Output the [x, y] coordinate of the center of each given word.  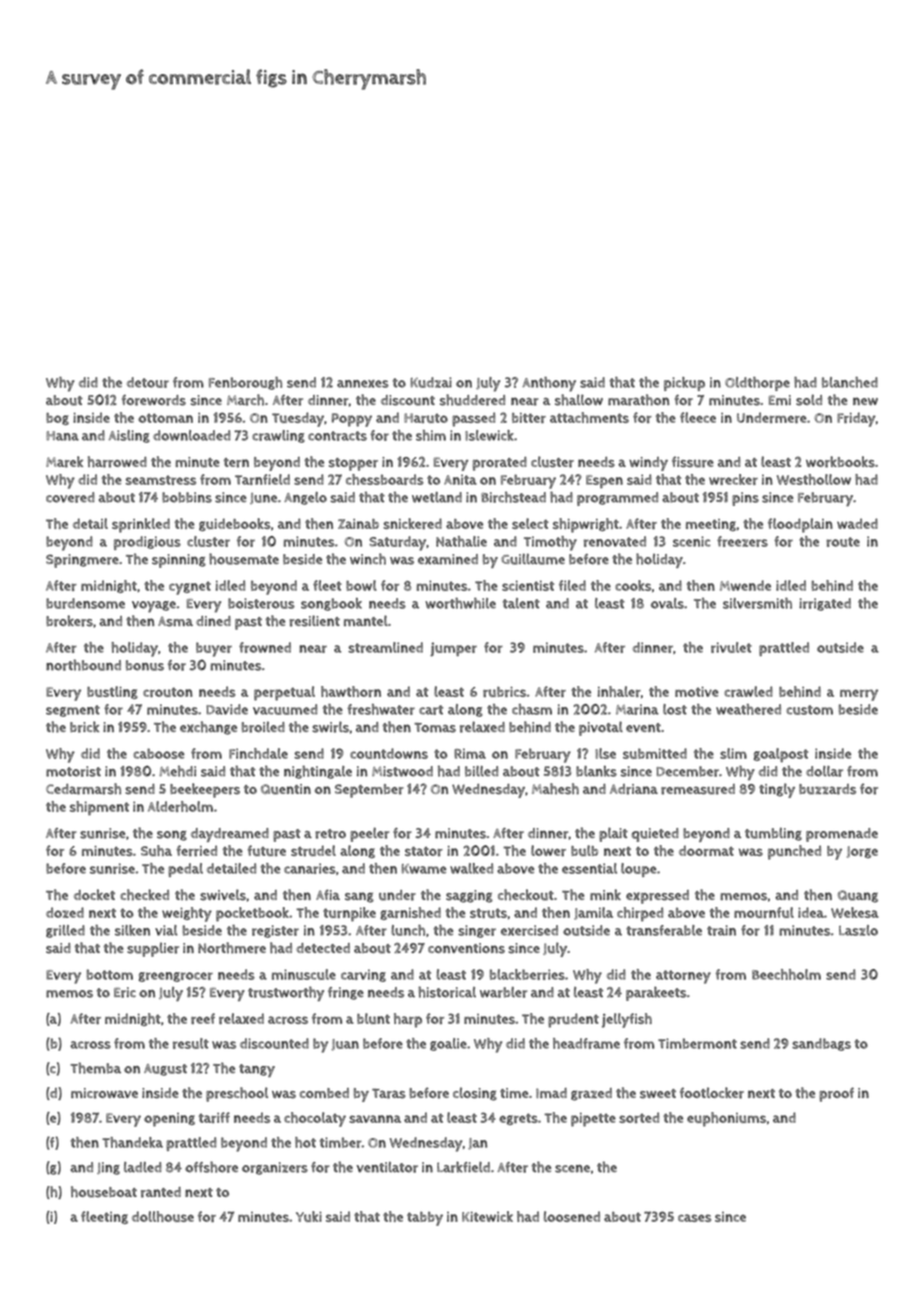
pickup [684, 384]
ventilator [387, 1167]
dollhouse [163, 1216]
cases [694, 1218]
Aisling [129, 436]
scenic [691, 541]
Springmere [82, 561]
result [191, 1043]
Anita [460, 479]
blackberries [527, 974]
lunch [408, 930]
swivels [223, 895]
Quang [858, 896]
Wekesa [855, 912]
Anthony [549, 384]
